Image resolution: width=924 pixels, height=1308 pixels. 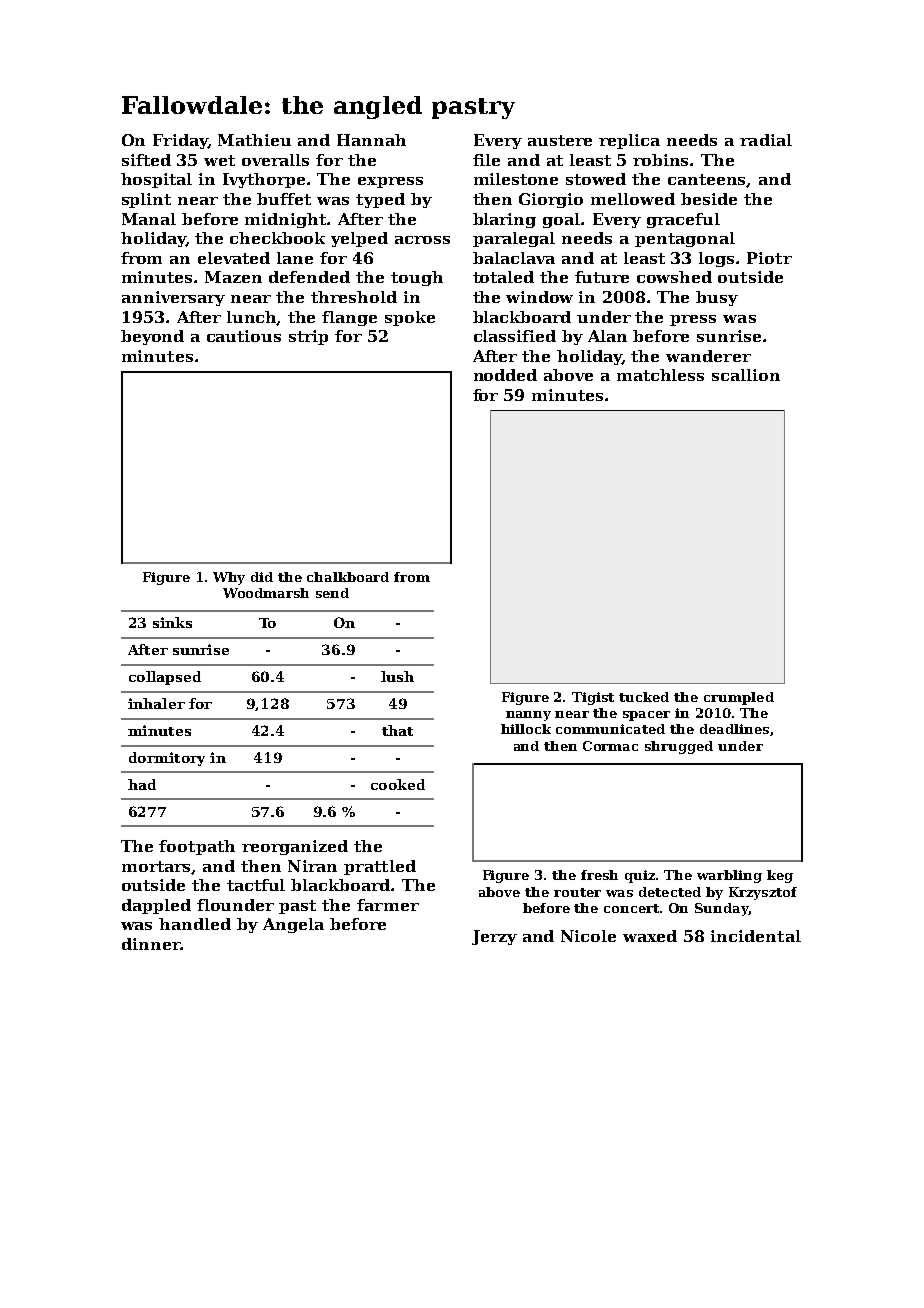 What do you see at coordinates (644, 697) in the image?
I see `tucked` at bounding box center [644, 697].
